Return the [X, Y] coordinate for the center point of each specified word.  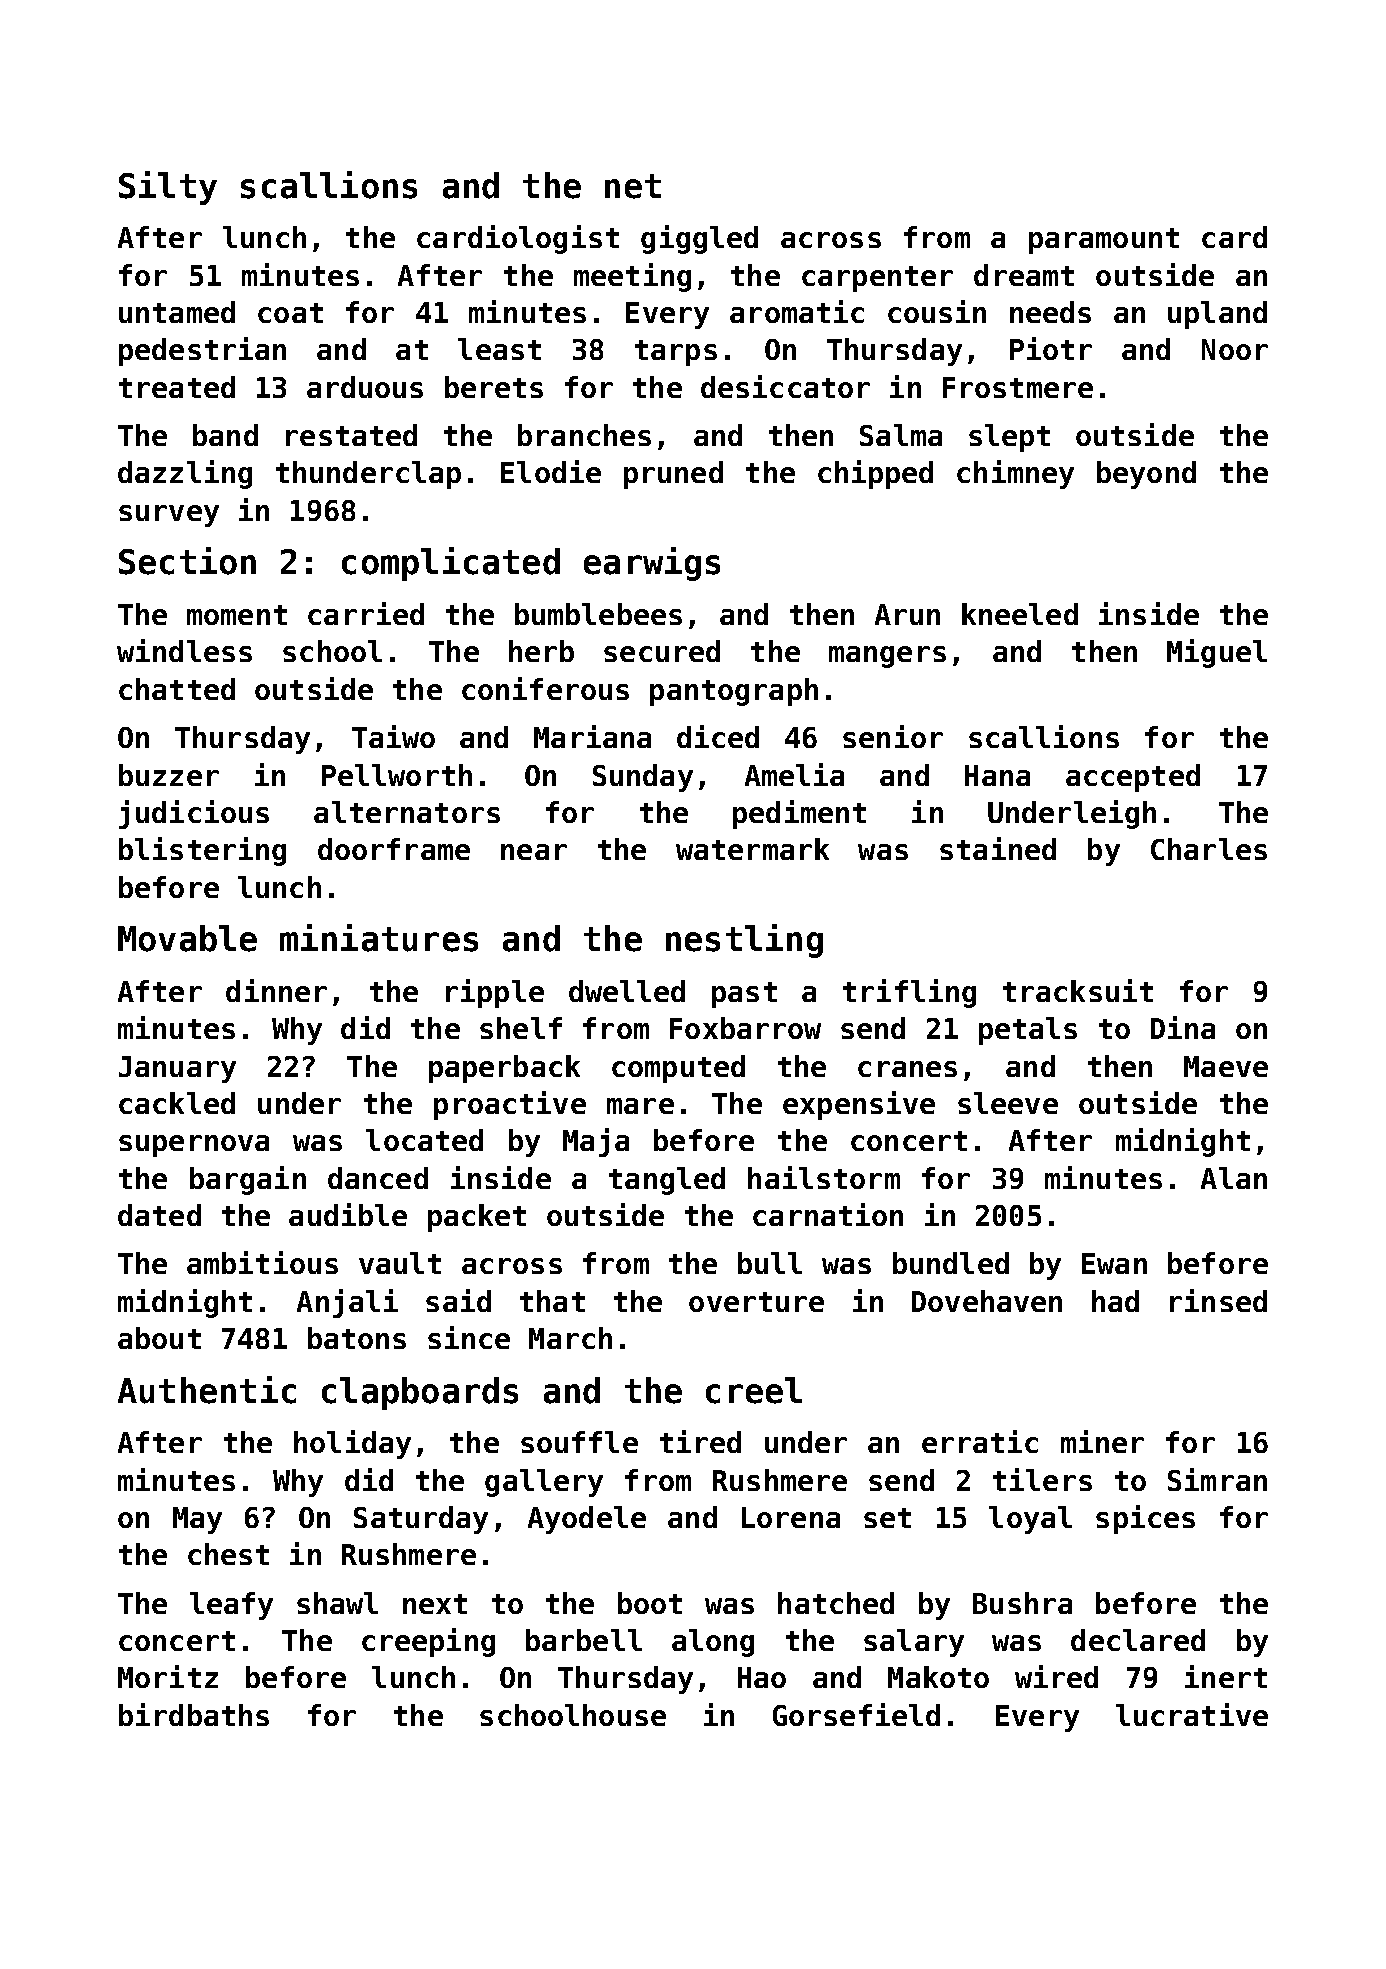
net [633, 186]
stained [998, 848]
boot [650, 1603]
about [159, 1338]
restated [351, 435]
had [1115, 1301]
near [534, 852]
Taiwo [393, 736]
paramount [1104, 241]
